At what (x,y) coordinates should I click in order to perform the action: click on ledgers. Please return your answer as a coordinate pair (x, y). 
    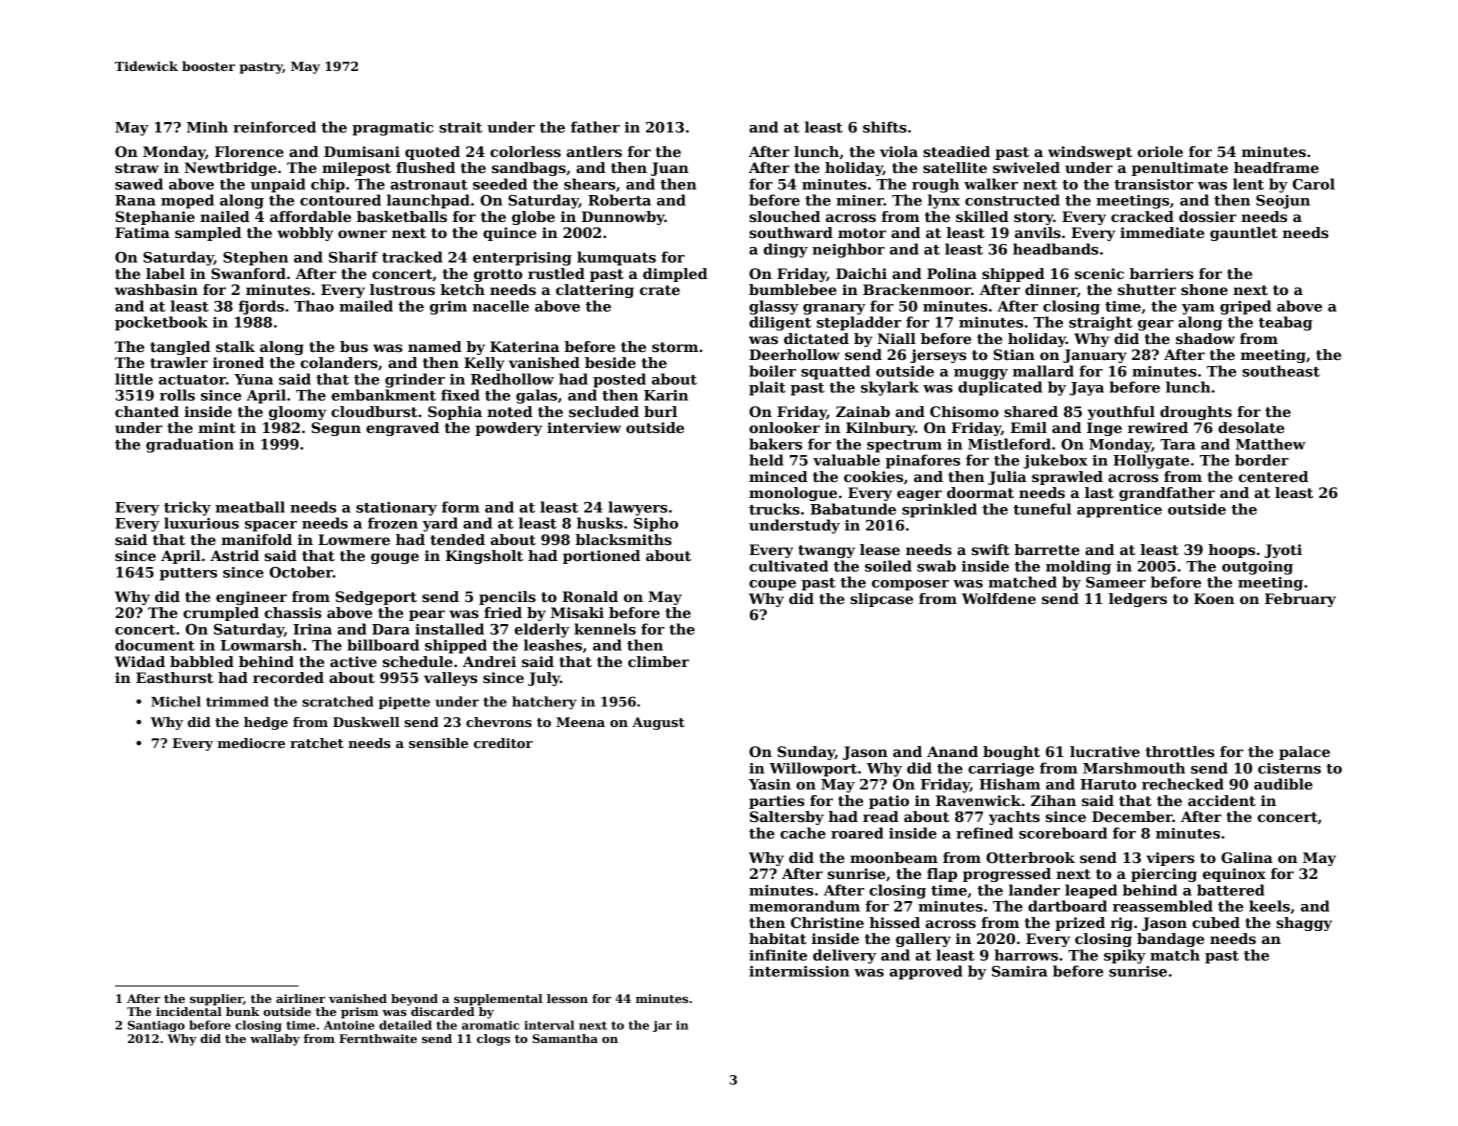
    Looking at the image, I should click on (1138, 600).
